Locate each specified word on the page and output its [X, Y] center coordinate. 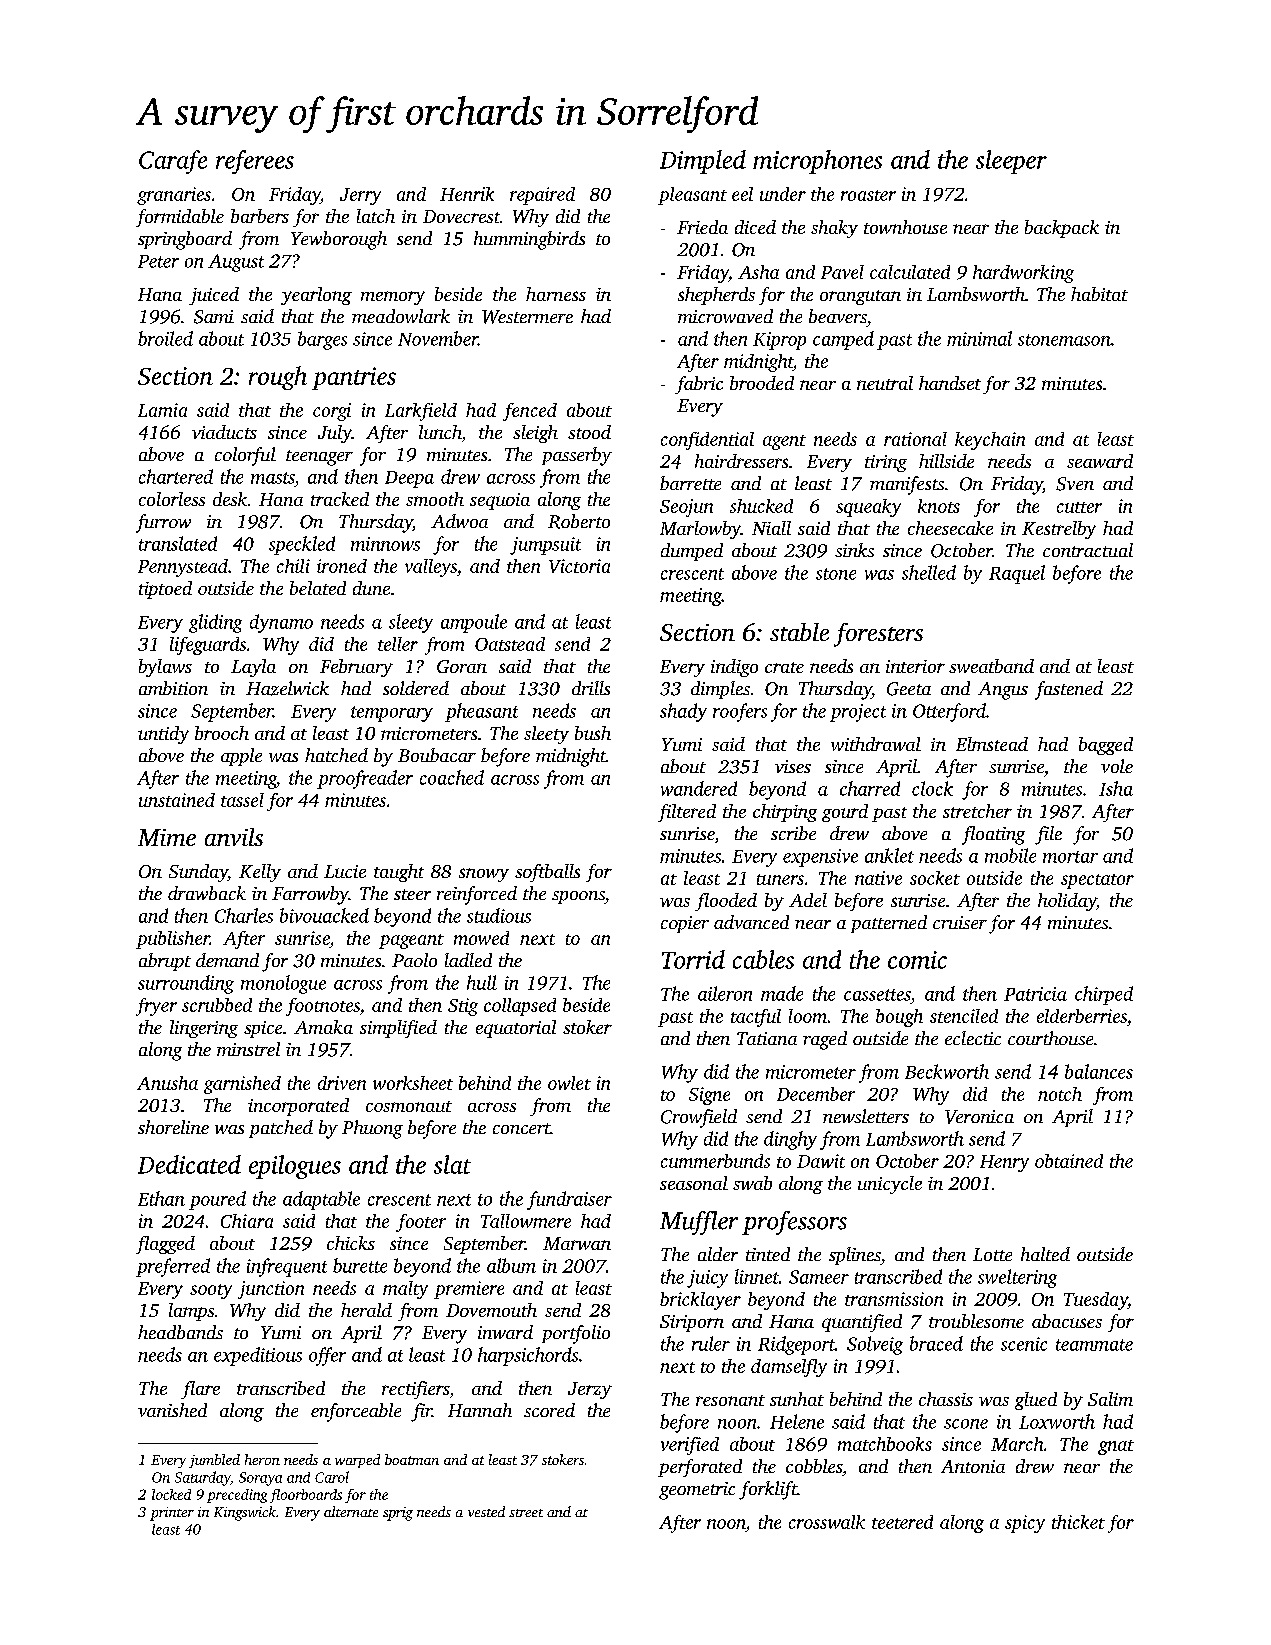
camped [843, 340]
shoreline [173, 1127]
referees [255, 162]
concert [521, 1128]
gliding [215, 623]
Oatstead [510, 644]
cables [763, 959]
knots [939, 506]
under [783, 194]
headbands [180, 1332]
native [878, 878]
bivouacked [324, 915]
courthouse [1050, 1038]
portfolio [576, 1334]
